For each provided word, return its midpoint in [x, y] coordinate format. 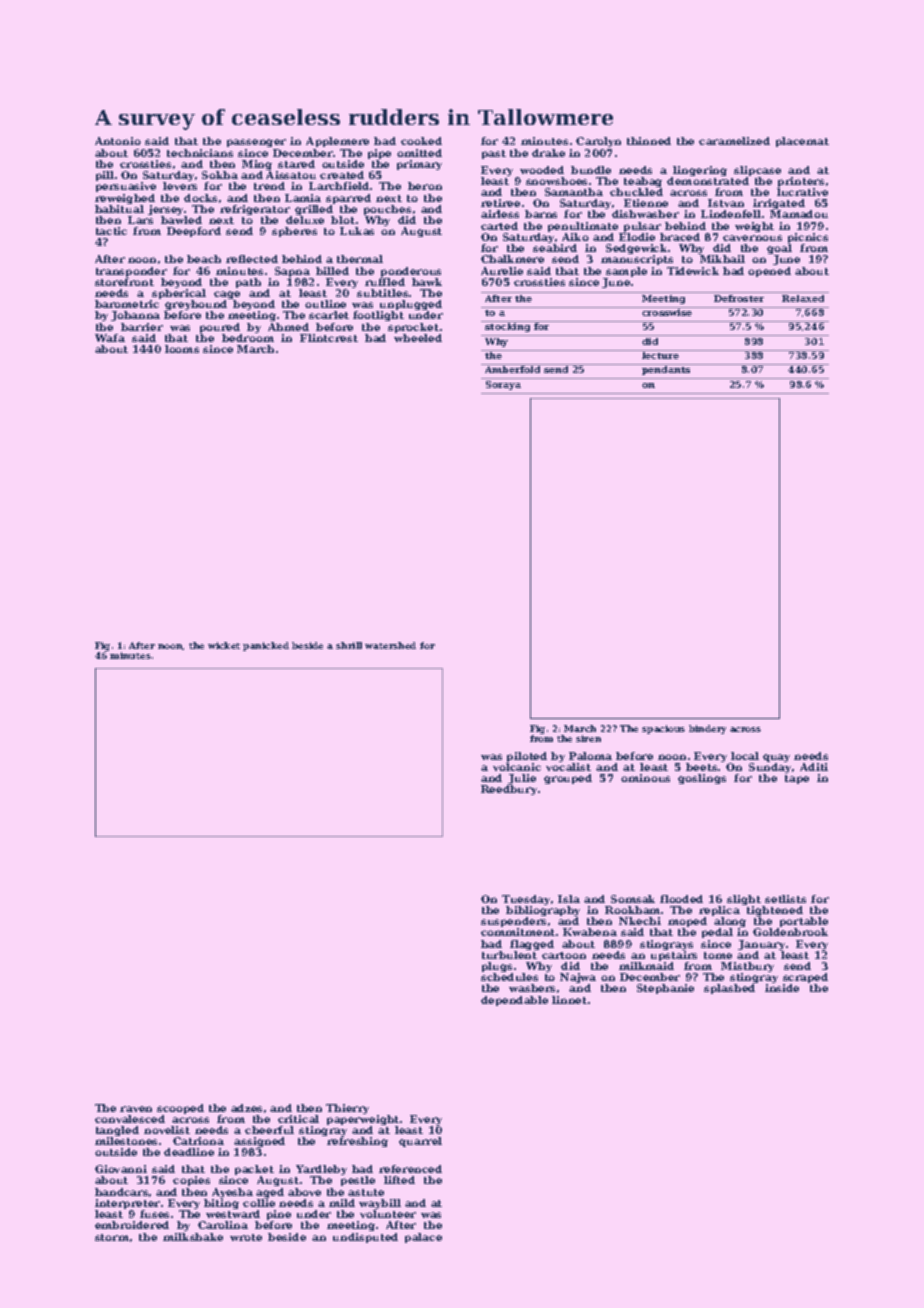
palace [423, 1238]
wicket [224, 645]
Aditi [814, 767]
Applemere [337, 142]
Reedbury [509, 790]
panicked [266, 646]
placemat [802, 142]
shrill [349, 645]
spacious [663, 729]
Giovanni [121, 1169]
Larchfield [339, 186]
